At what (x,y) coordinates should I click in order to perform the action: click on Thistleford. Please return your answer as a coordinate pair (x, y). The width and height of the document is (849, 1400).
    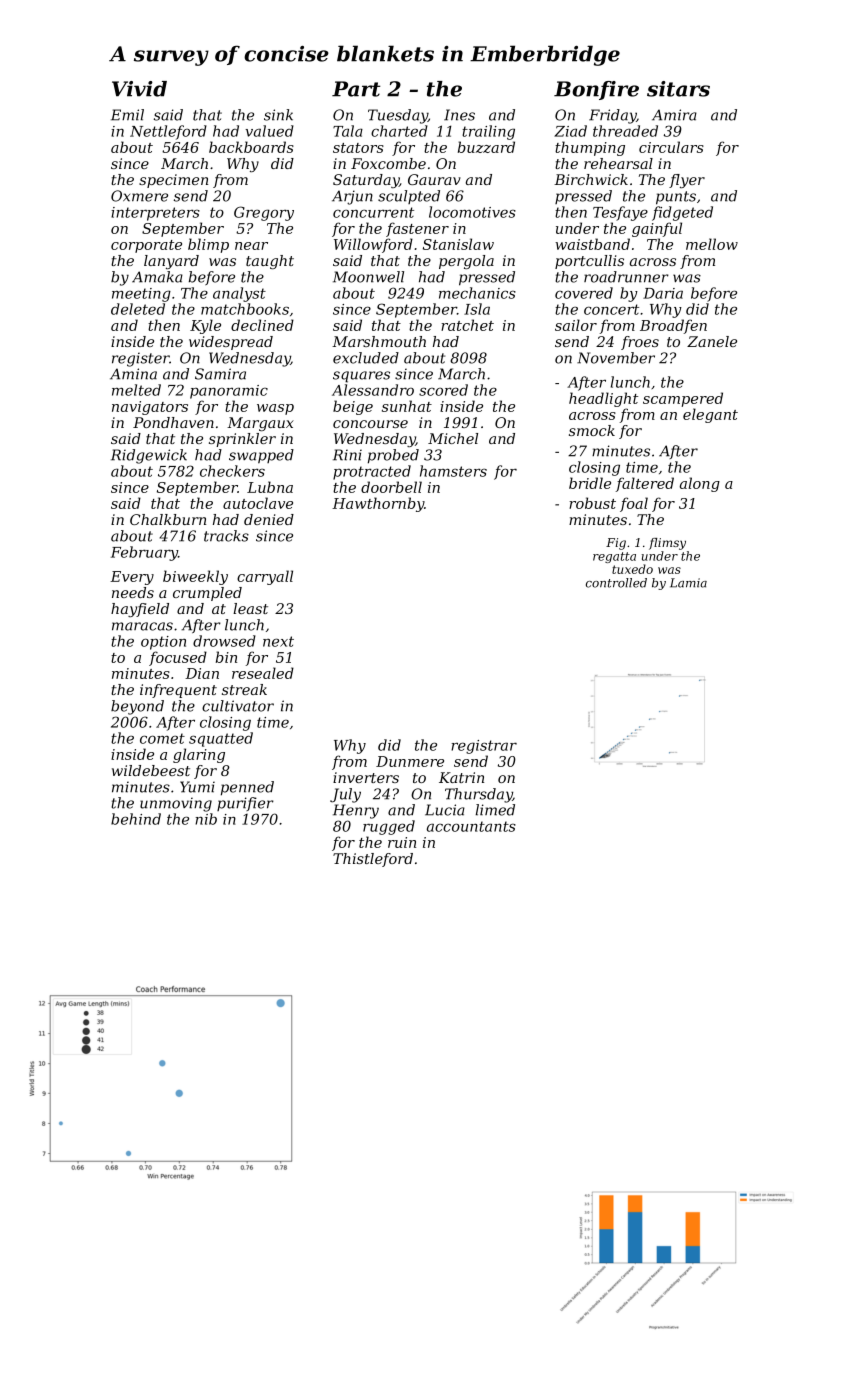
    Looking at the image, I should click on (373, 860).
